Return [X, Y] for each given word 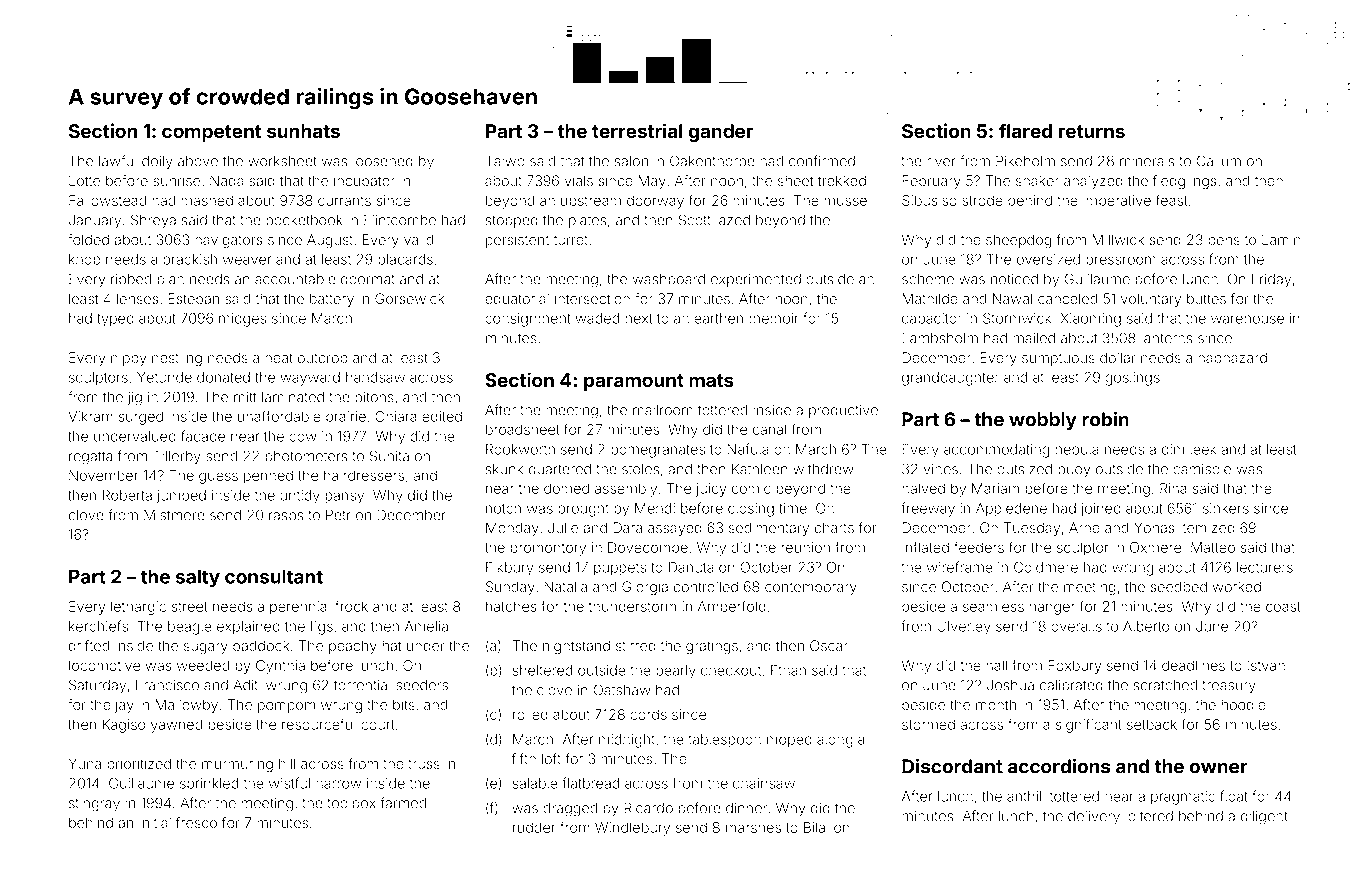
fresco [196, 823]
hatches [511, 606]
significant [1089, 725]
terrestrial [637, 130]
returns [1092, 131]
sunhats [303, 131]
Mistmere [174, 515]
